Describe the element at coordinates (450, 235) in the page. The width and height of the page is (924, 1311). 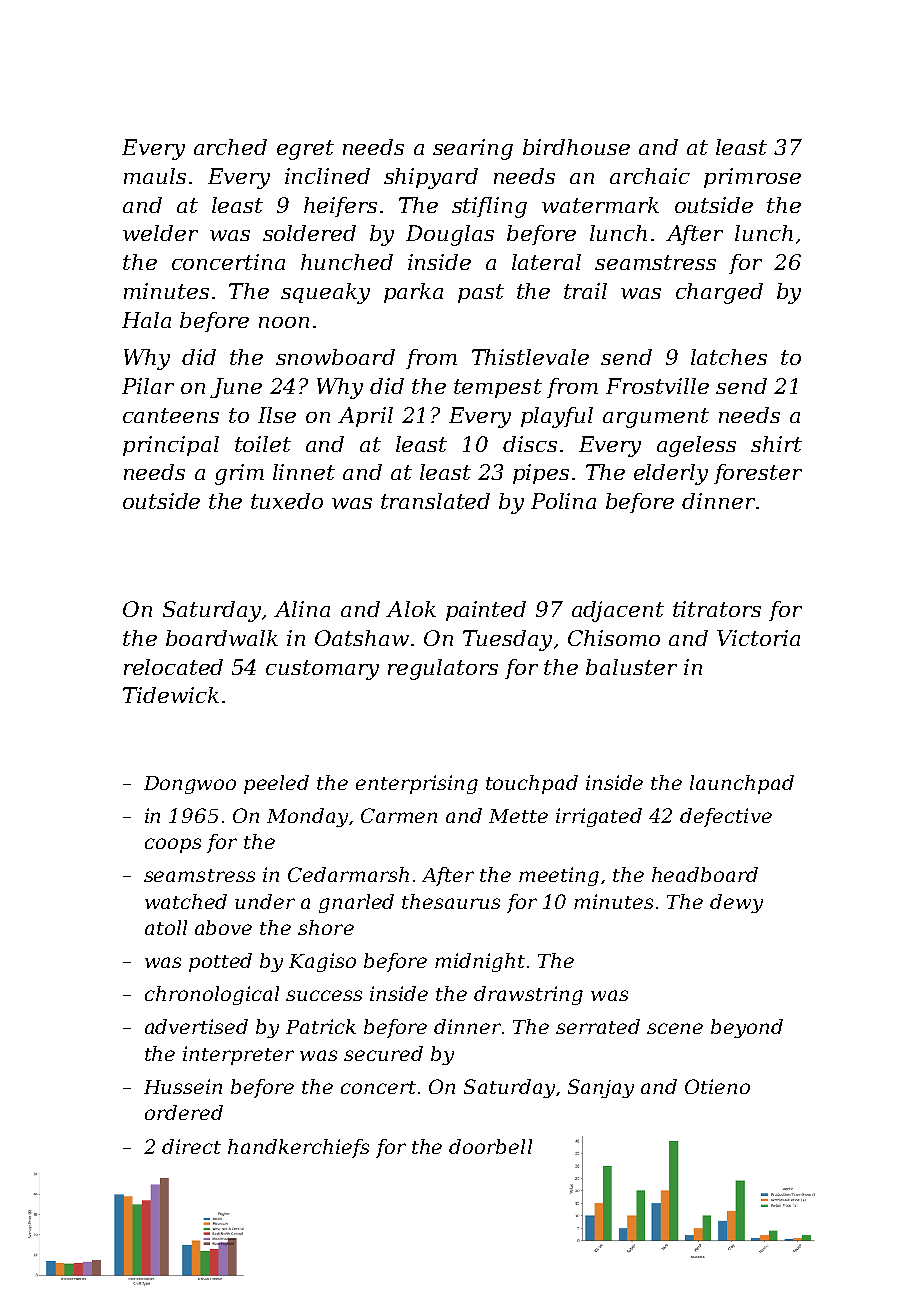
I see `Douglas` at that location.
